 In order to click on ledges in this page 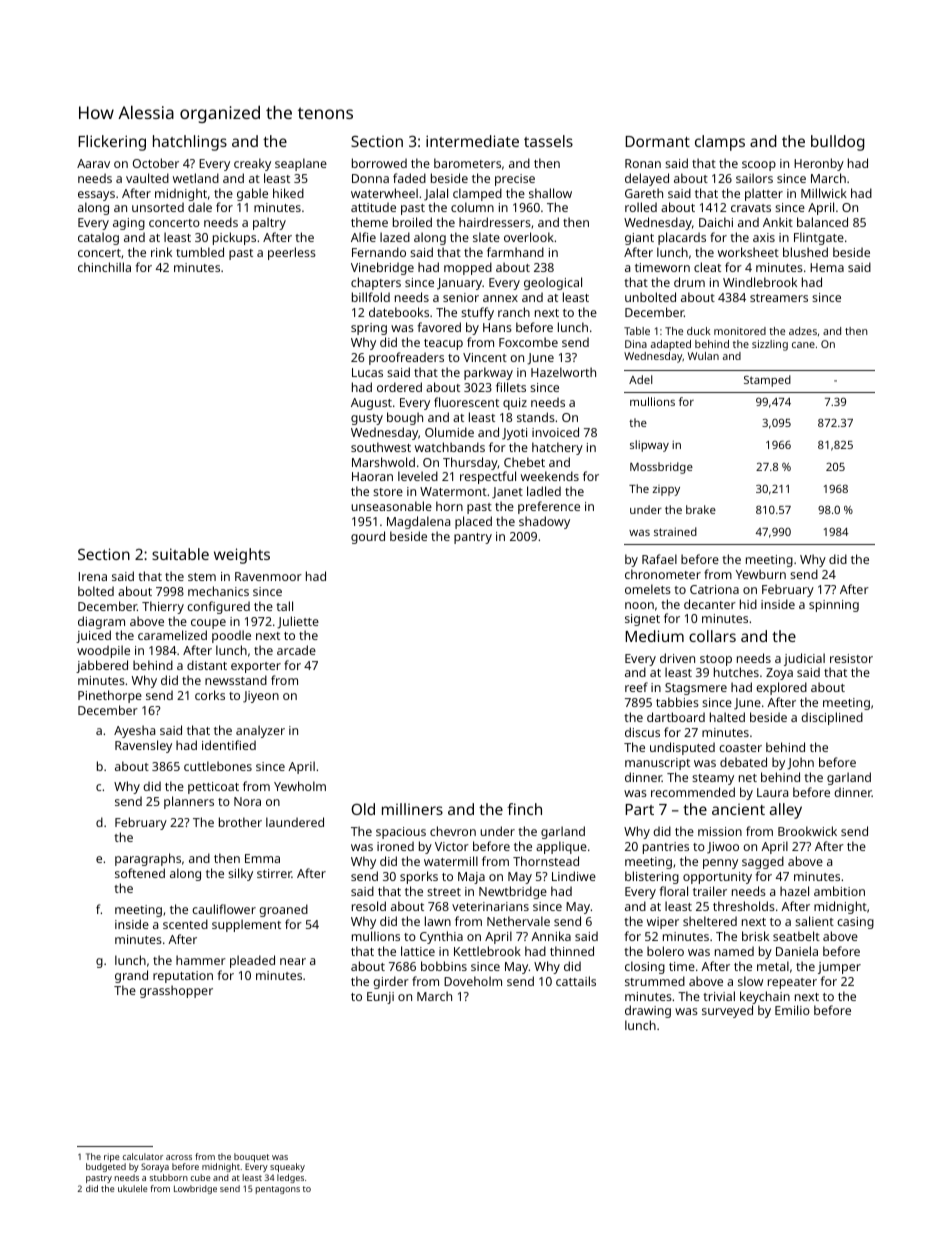, I will do `click(290, 1178)`.
